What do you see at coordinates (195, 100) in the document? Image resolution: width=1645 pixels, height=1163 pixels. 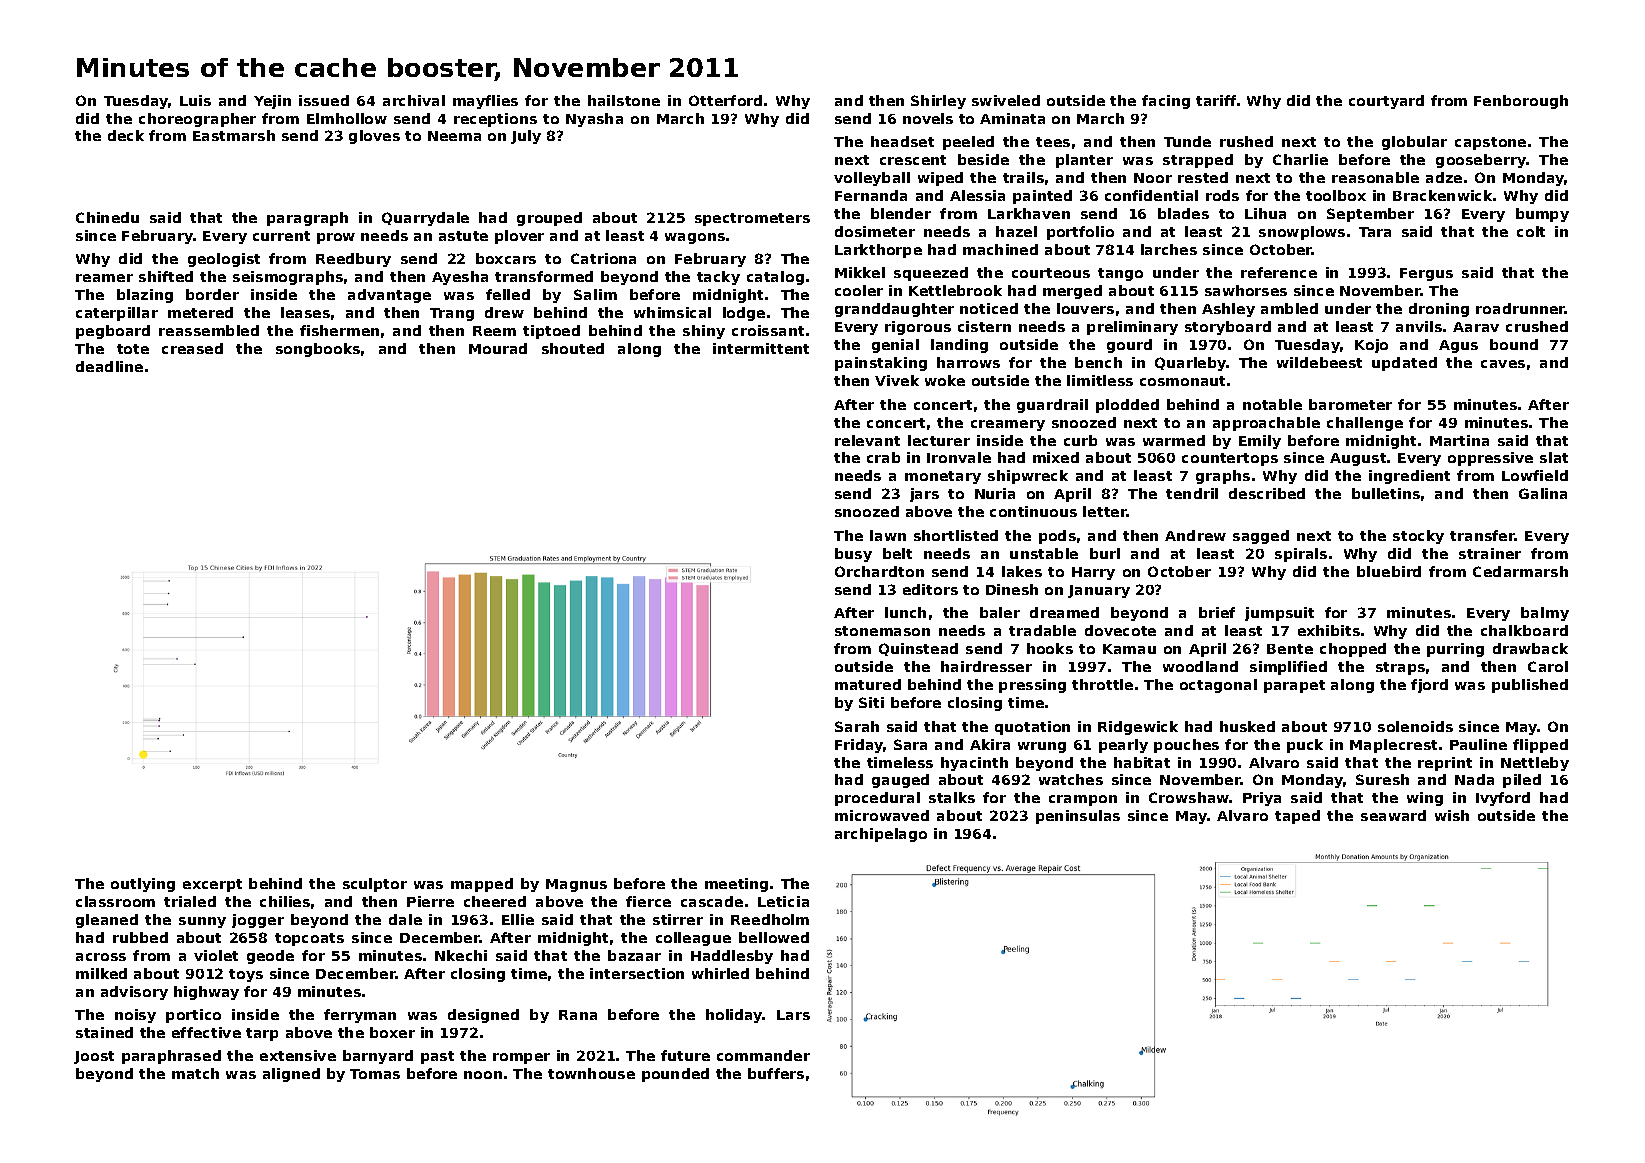 I see `Luis` at bounding box center [195, 100].
